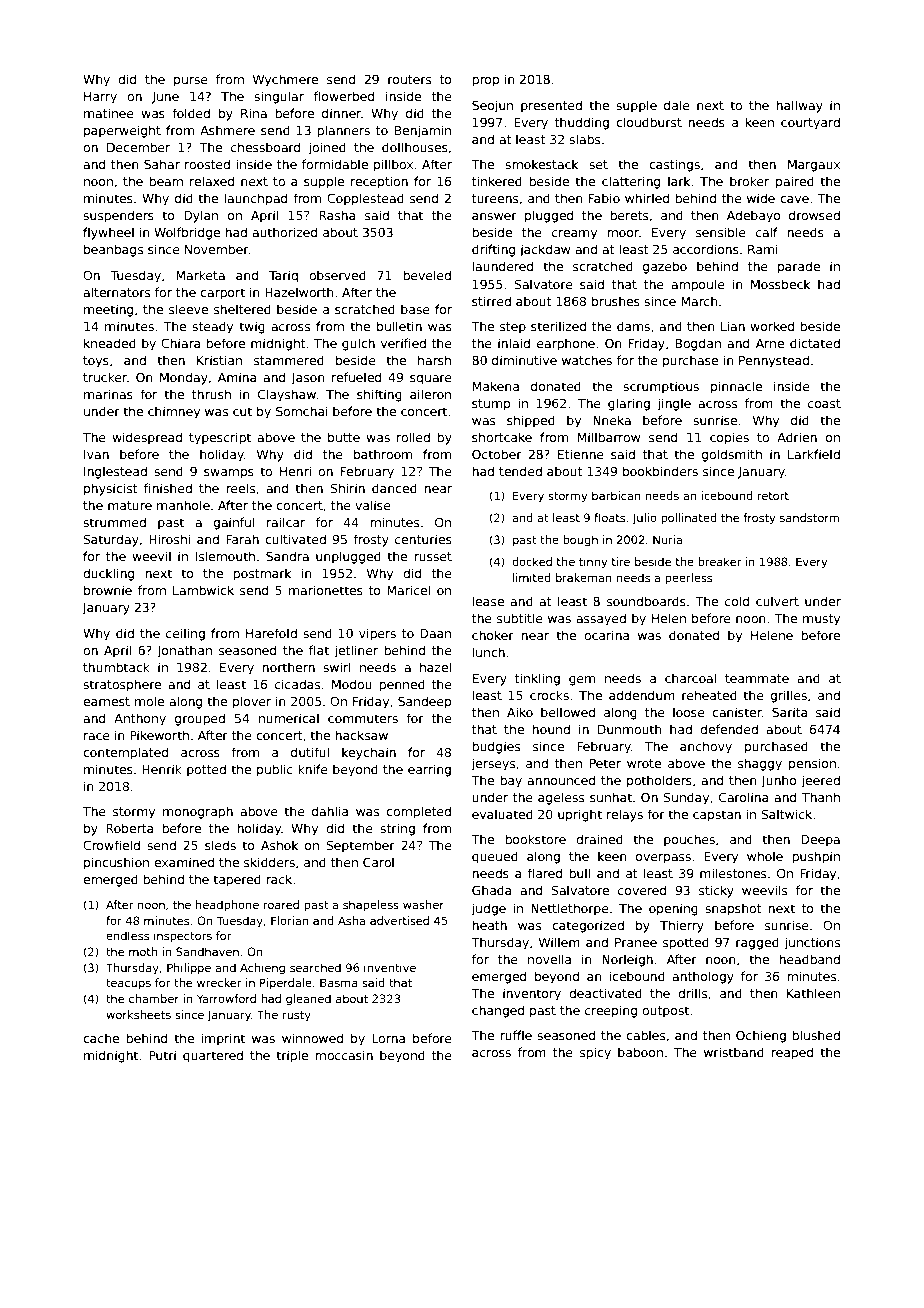 The width and height of the image is (924, 1308). I want to click on musty, so click(821, 620).
